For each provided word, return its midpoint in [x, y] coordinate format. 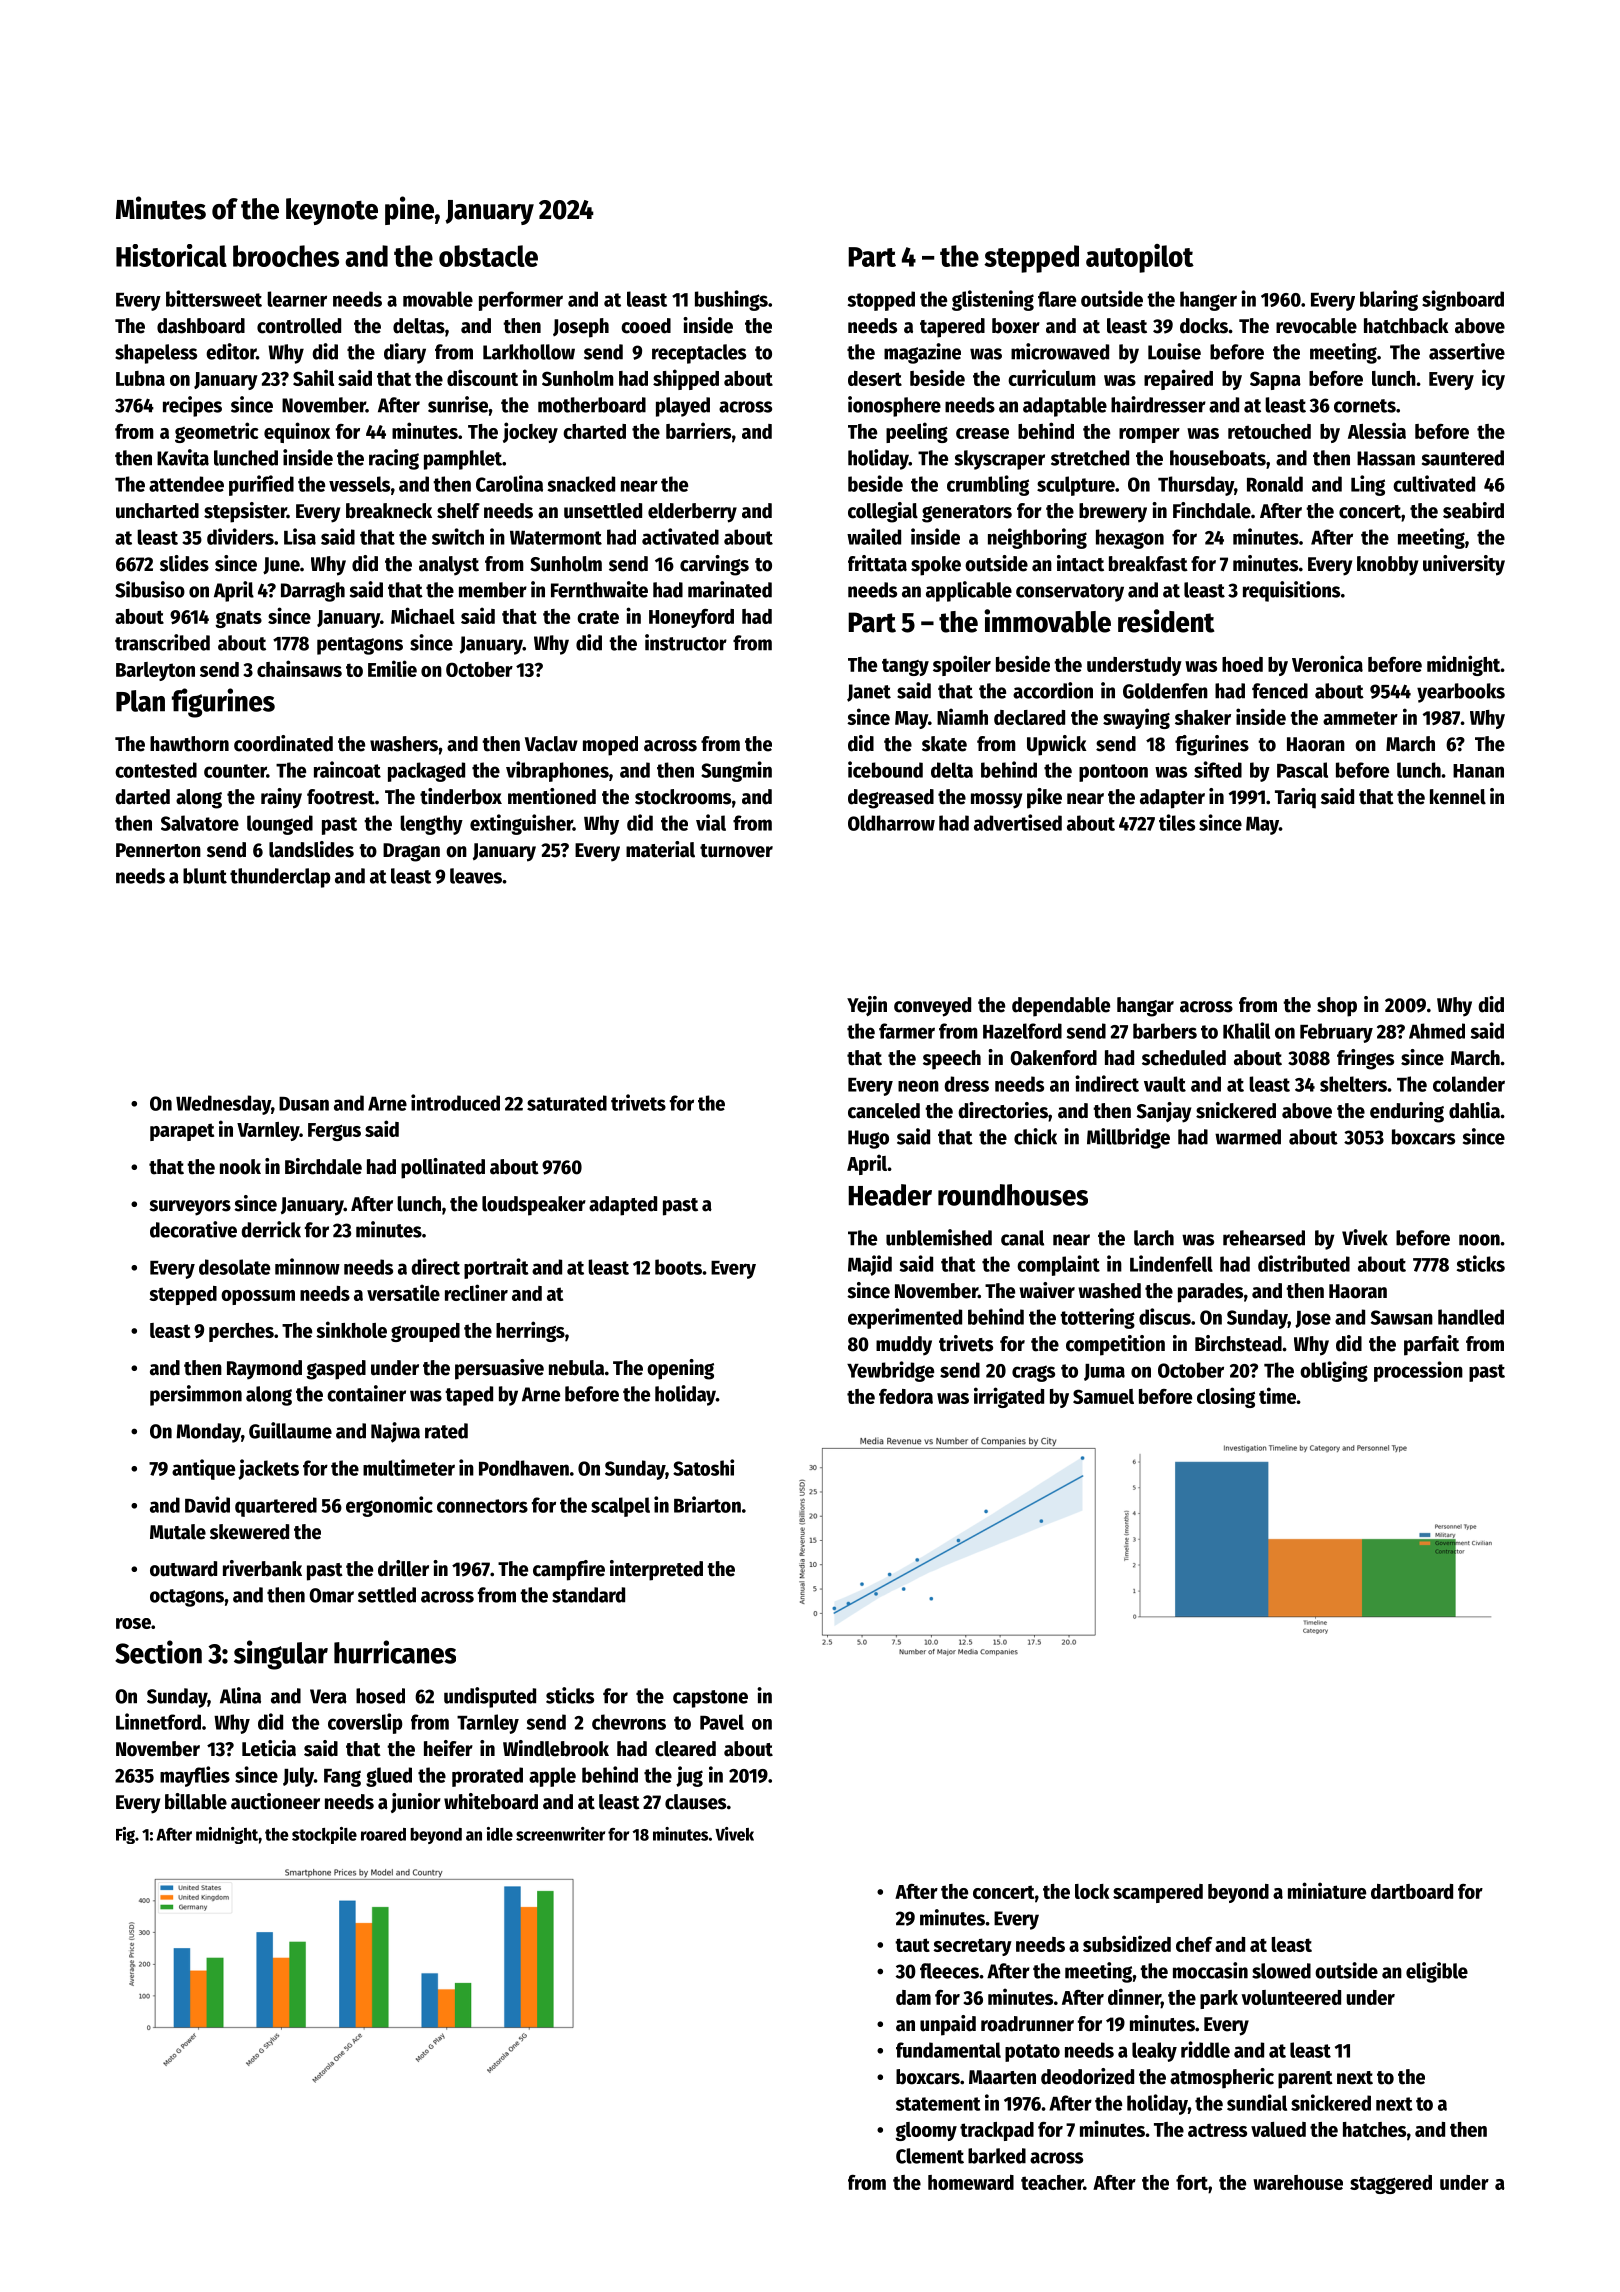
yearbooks [1461, 693]
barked [997, 2156]
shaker [1203, 717]
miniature [1327, 1890]
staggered [1391, 2184]
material [660, 849]
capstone [710, 1699]
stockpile [324, 1835]
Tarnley [488, 1724]
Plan [140, 701]
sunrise [458, 404]
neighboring [1037, 538]
